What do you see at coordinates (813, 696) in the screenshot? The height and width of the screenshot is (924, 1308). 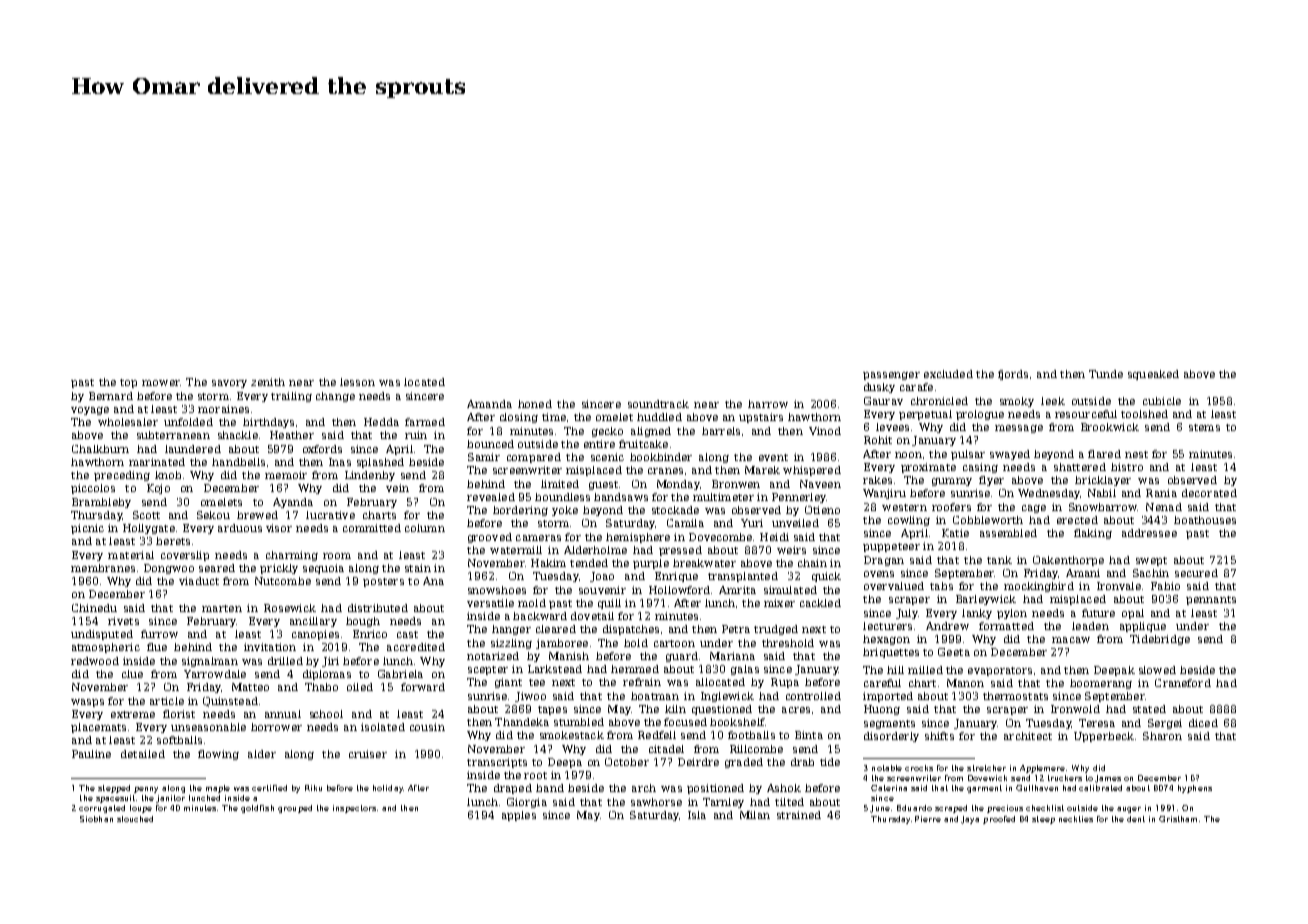 I see `controlled` at bounding box center [813, 696].
